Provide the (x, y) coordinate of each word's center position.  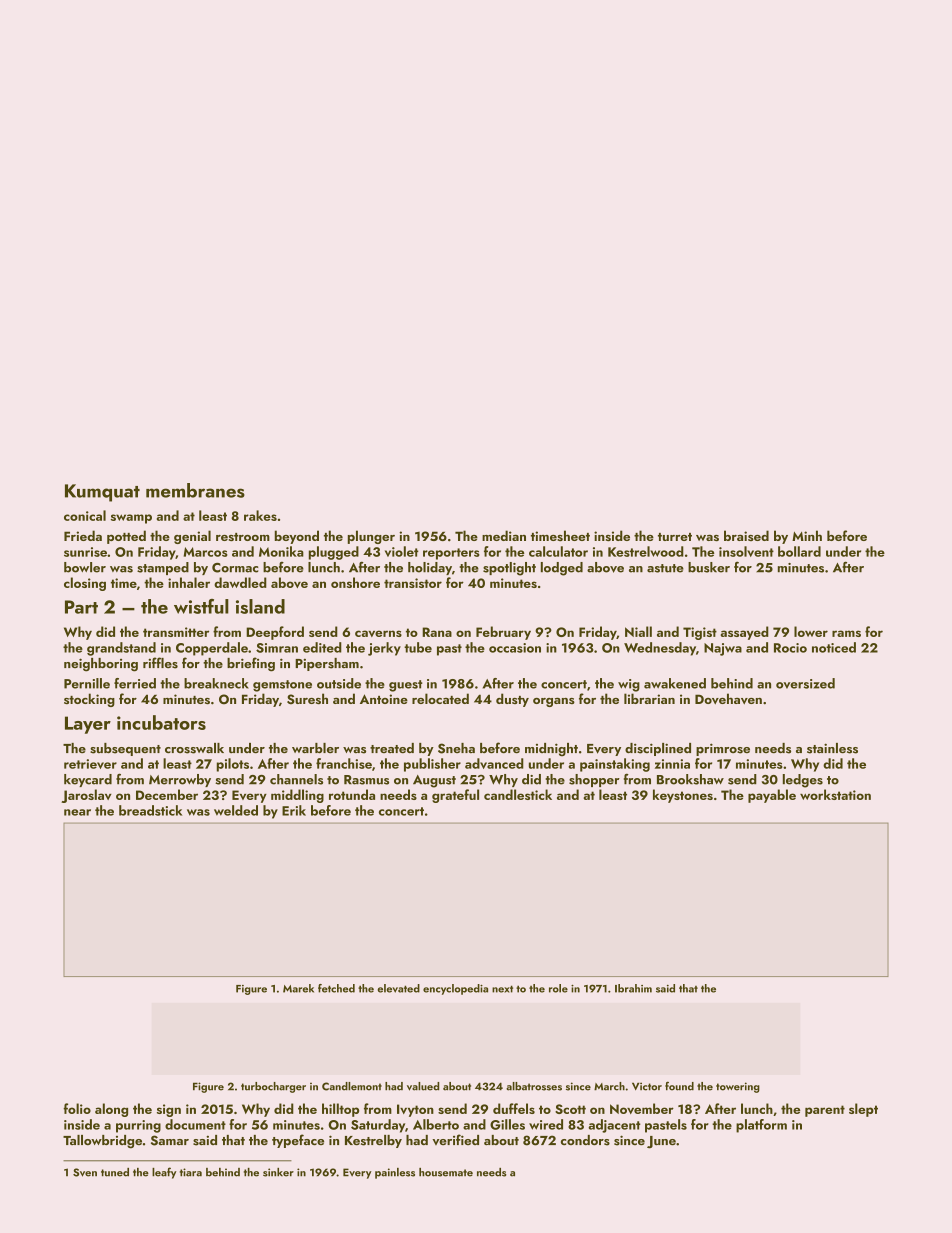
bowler (85, 567)
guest (406, 686)
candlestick (518, 794)
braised (746, 535)
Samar (170, 1140)
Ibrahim (633, 988)
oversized (805, 683)
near (77, 812)
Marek (298, 988)
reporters (451, 554)
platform (761, 1126)
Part (81, 607)
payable (772, 796)
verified (455, 1139)
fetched (336, 988)
